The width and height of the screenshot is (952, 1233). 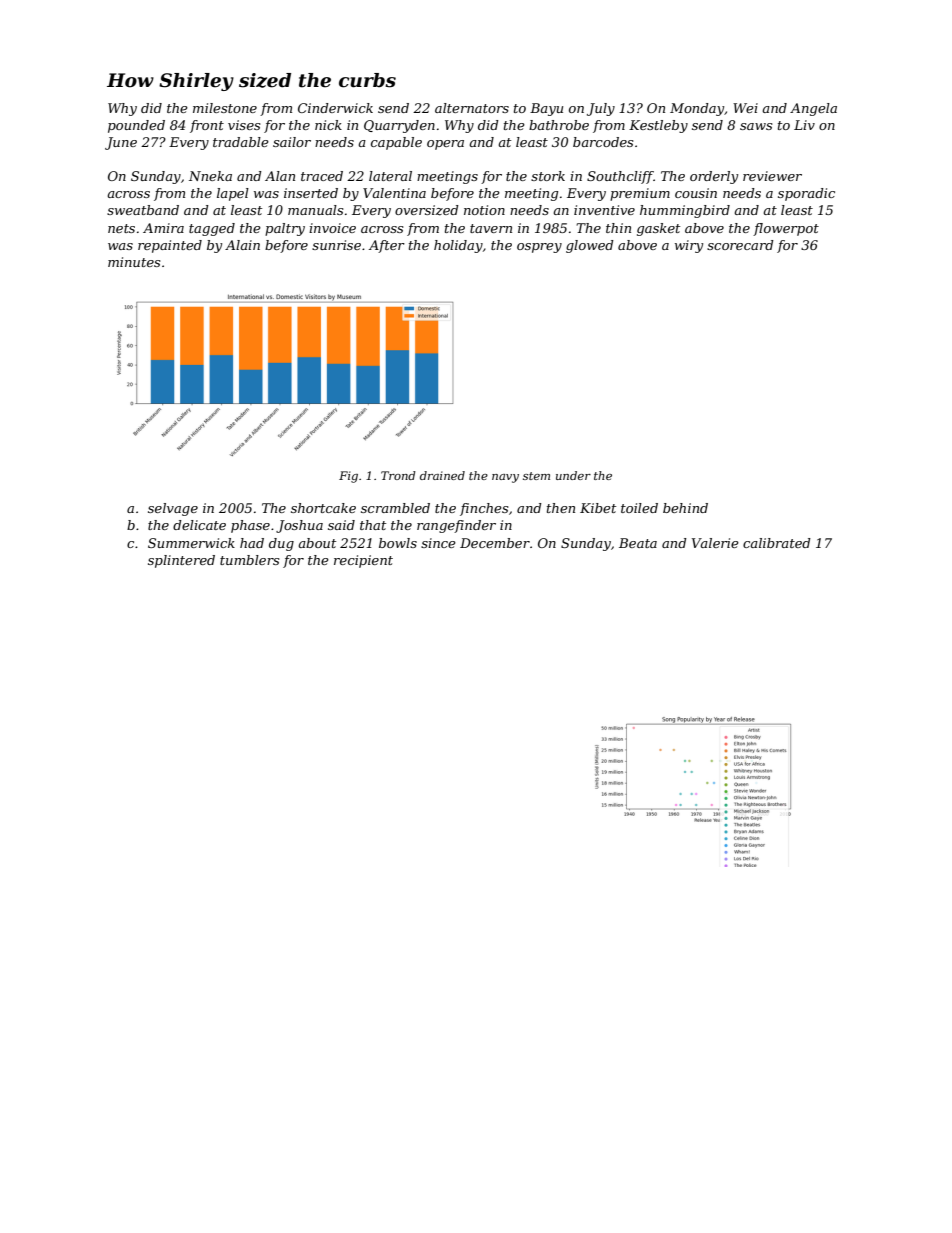 I want to click on scorecard, so click(x=740, y=245).
